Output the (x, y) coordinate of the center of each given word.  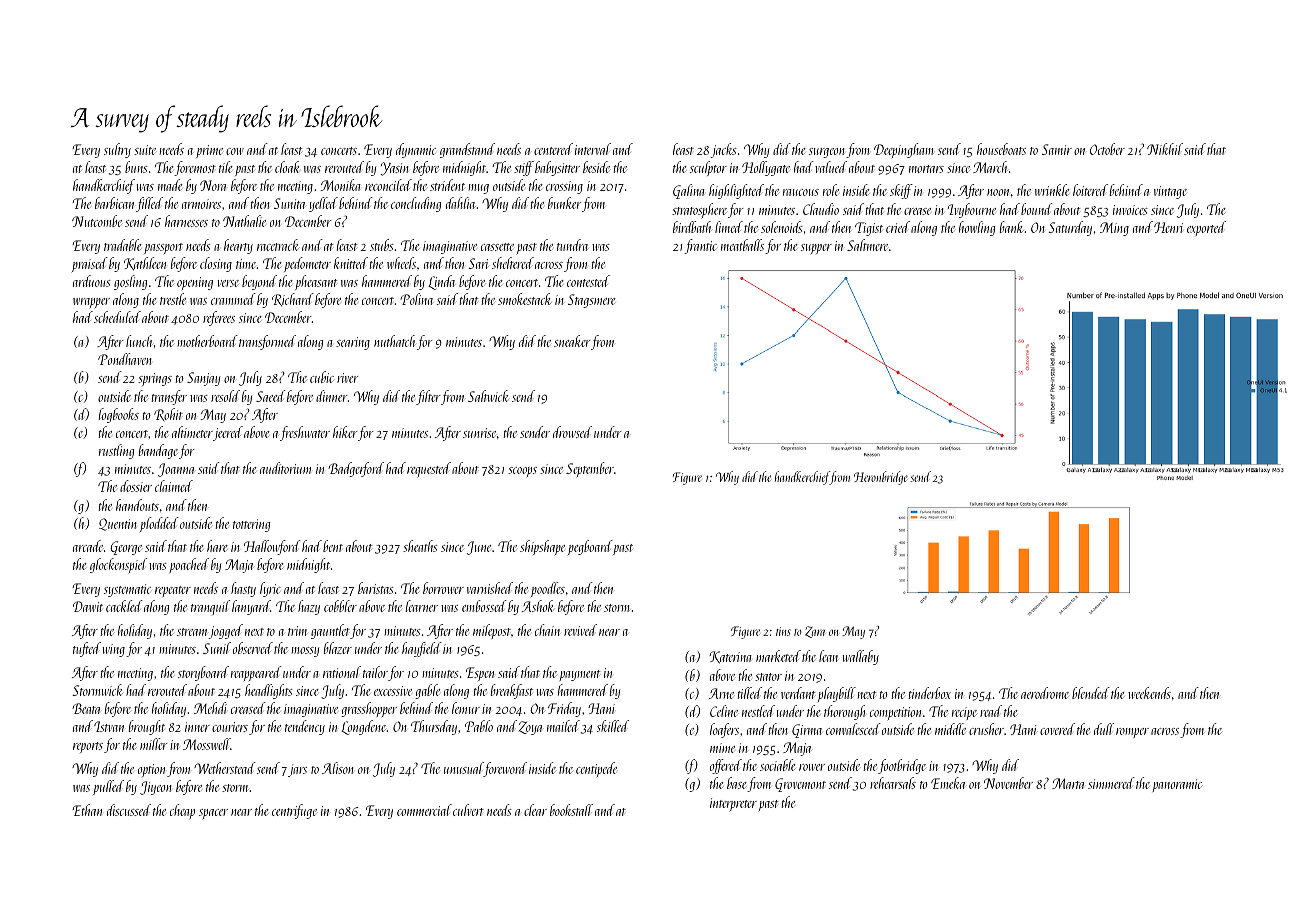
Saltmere (867, 245)
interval (593, 149)
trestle (173, 299)
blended (1091, 693)
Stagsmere (592, 301)
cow (235, 151)
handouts (137, 505)
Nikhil (1165, 149)
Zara (815, 632)
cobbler (340, 606)
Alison (338, 768)
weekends (1149, 693)
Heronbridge (881, 478)
